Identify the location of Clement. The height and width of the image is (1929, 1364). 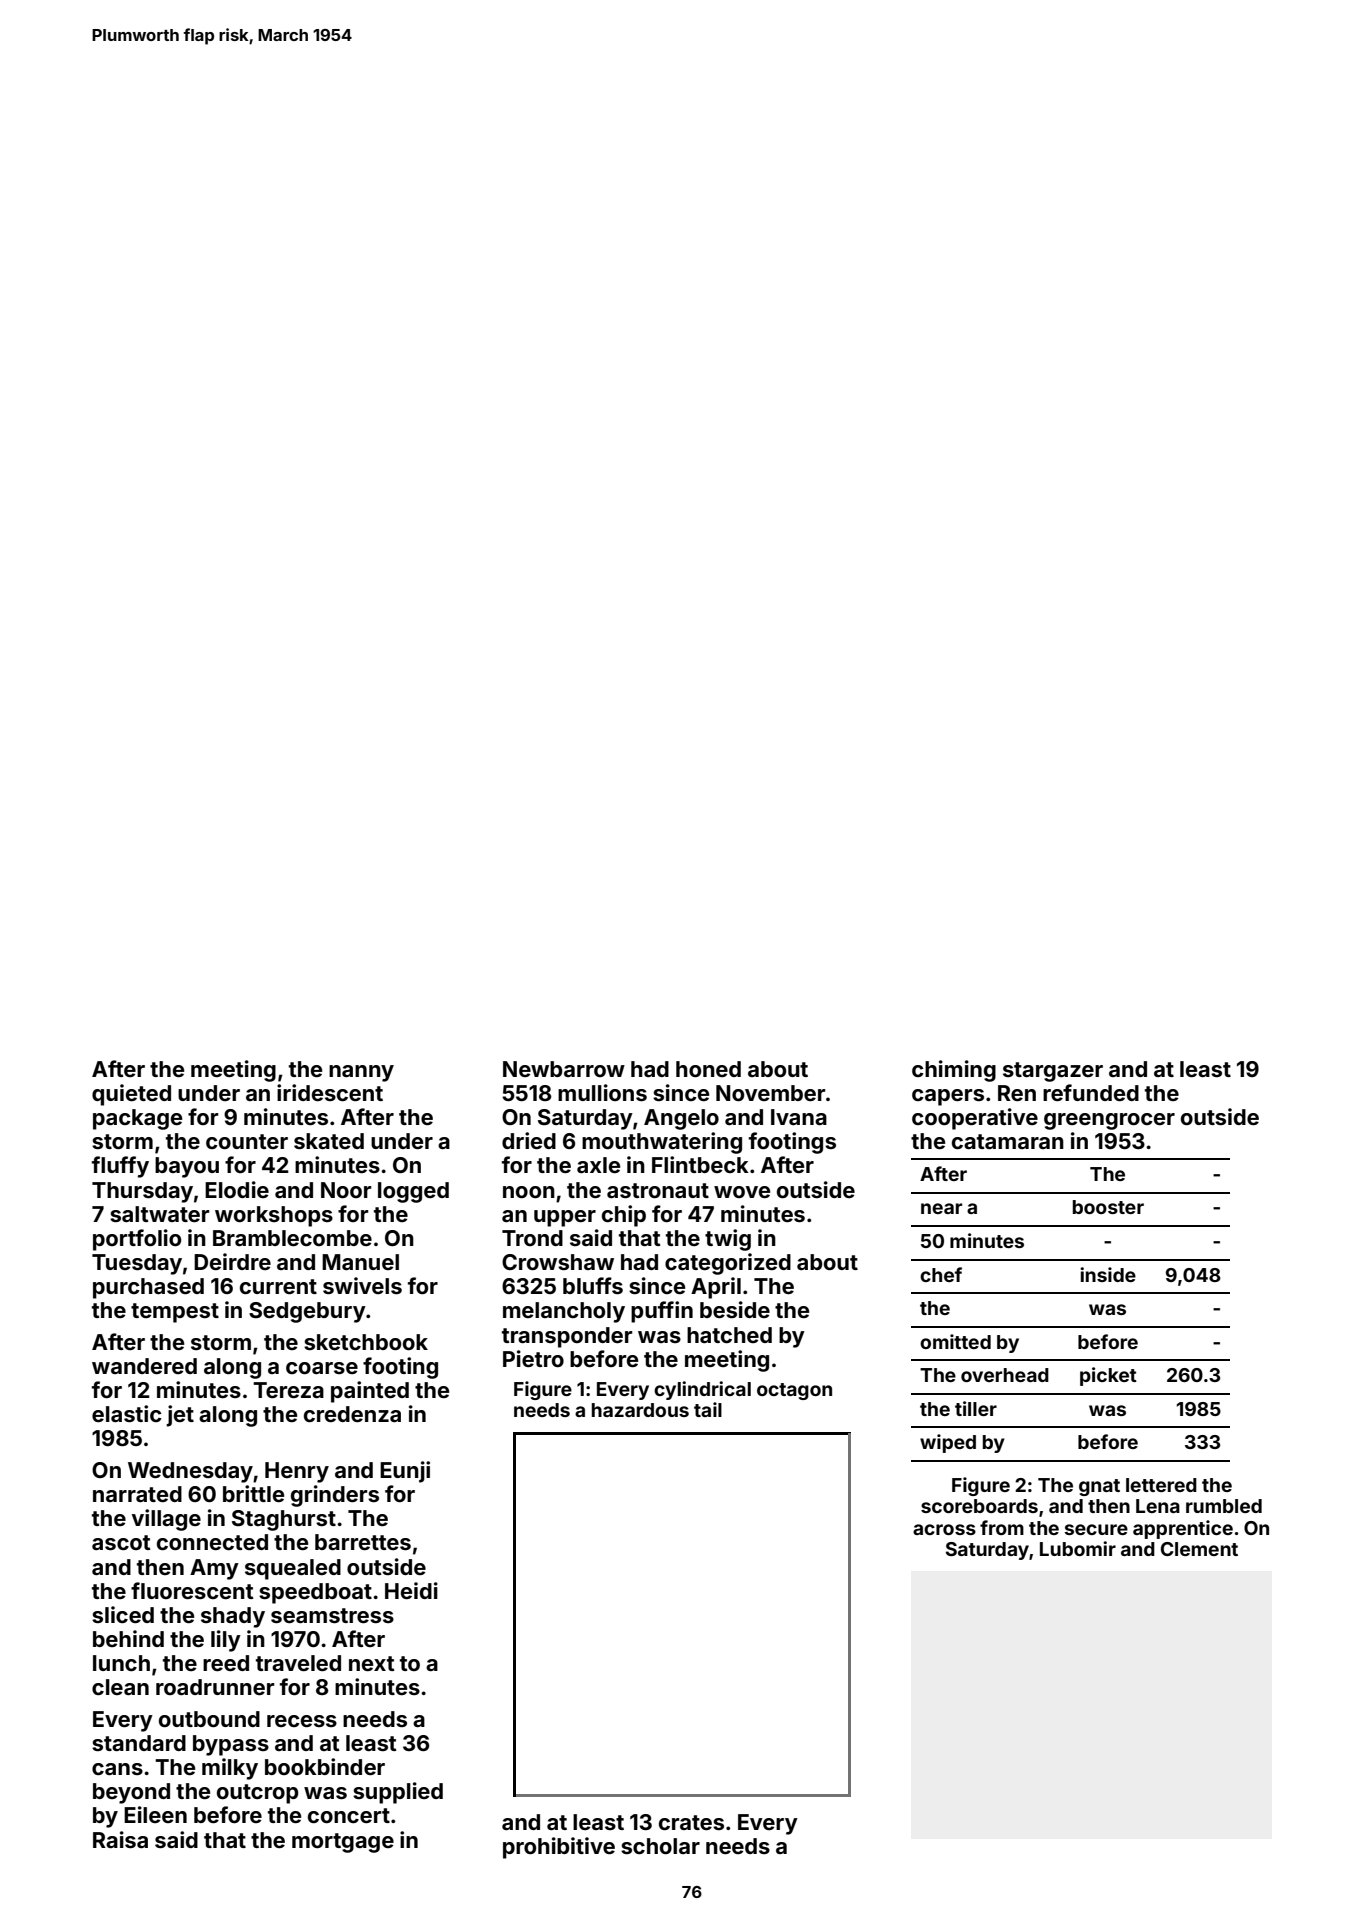
(1199, 1549).
